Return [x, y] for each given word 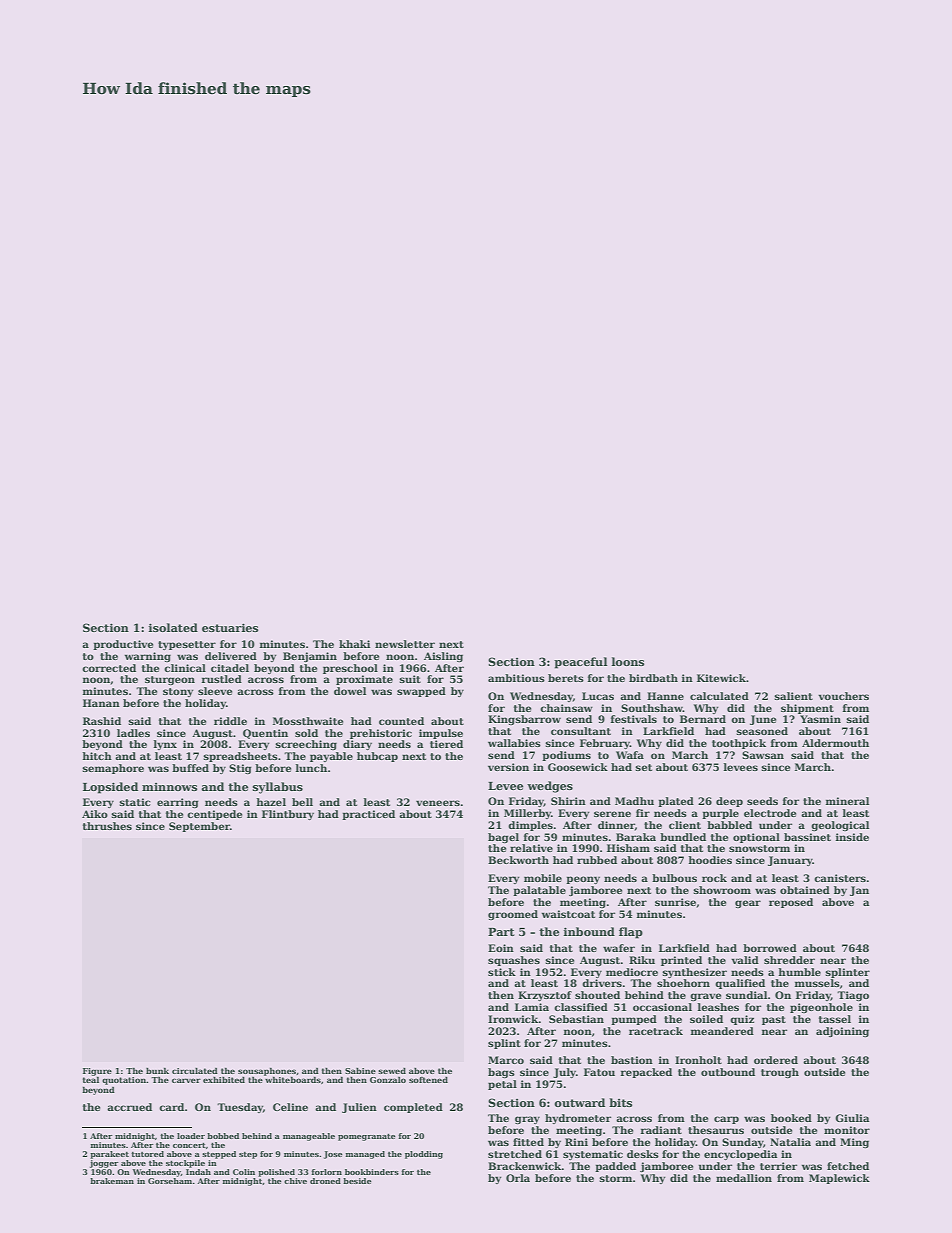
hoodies [710, 860]
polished [276, 1173]
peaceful [581, 663]
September [199, 827]
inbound [589, 931]
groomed [513, 915]
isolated [173, 627]
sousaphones [267, 1072]
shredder [789, 960]
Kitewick [721, 678]
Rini [576, 1142]
